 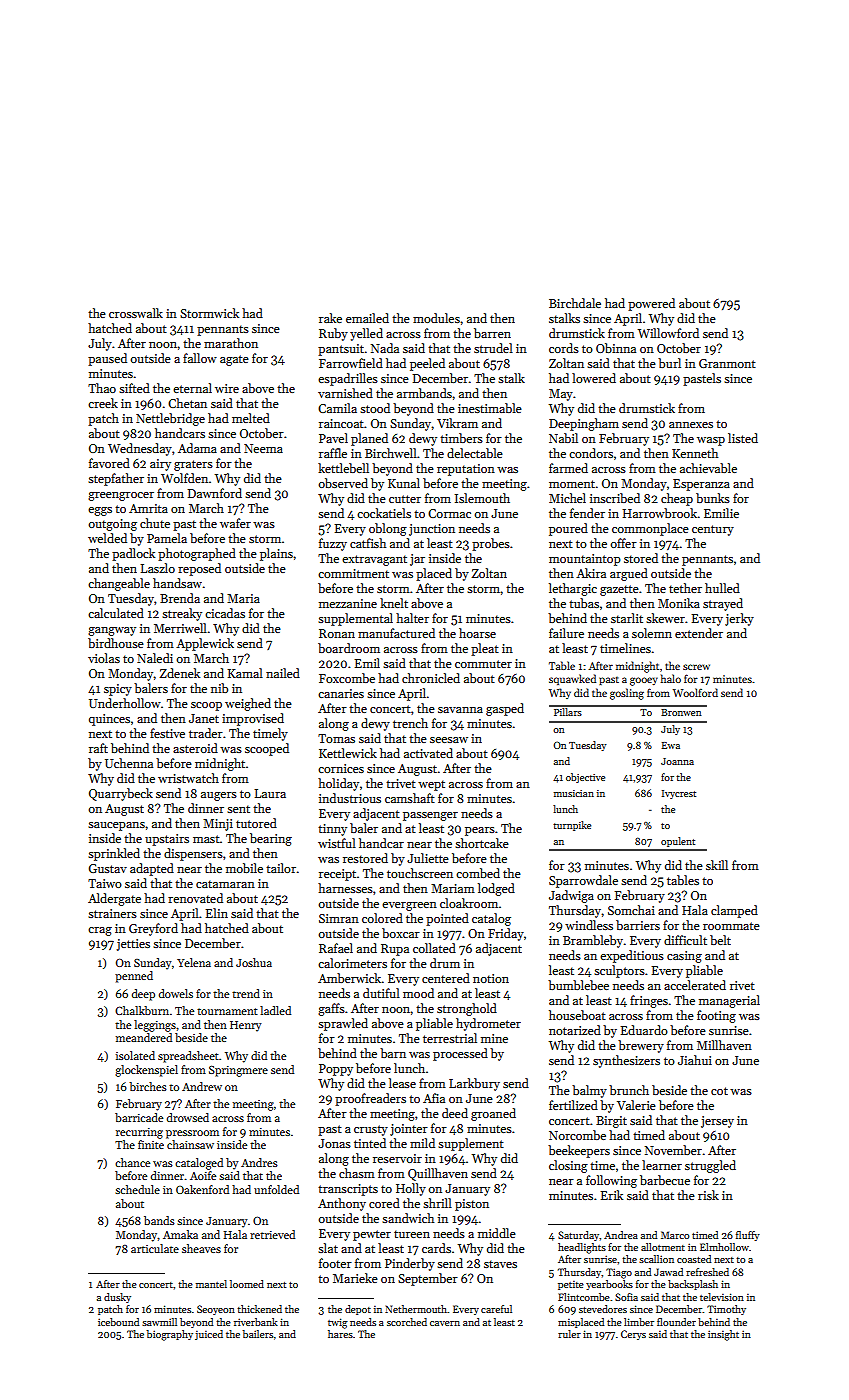 What do you see at coordinates (107, 538) in the document?
I see `welded` at bounding box center [107, 538].
